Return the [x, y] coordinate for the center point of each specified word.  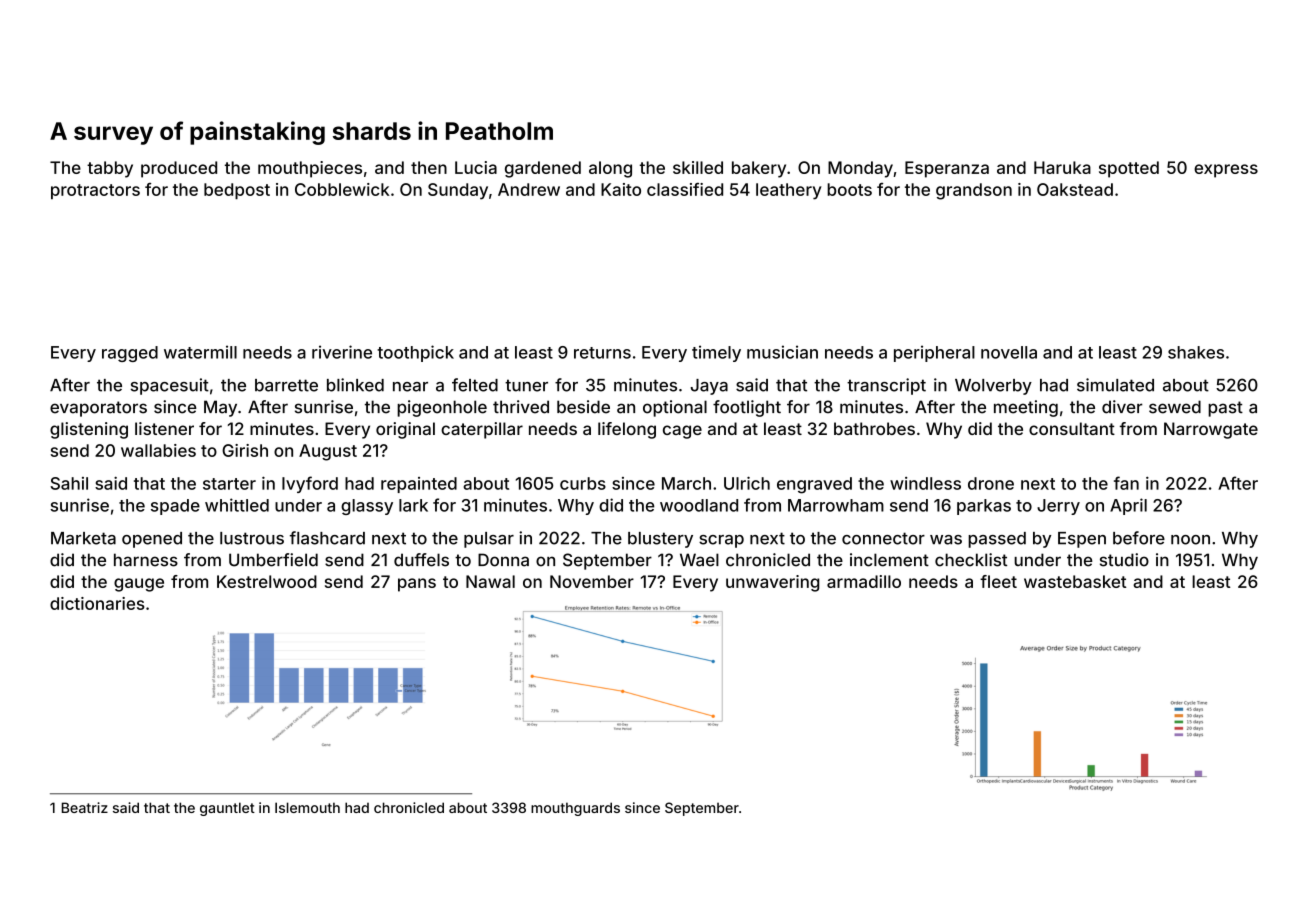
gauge [139, 585]
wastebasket [1075, 581]
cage [682, 432]
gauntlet [227, 809]
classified [685, 189]
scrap [721, 541]
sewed [1175, 407]
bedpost [237, 191]
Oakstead [1075, 189]
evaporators [98, 409]
